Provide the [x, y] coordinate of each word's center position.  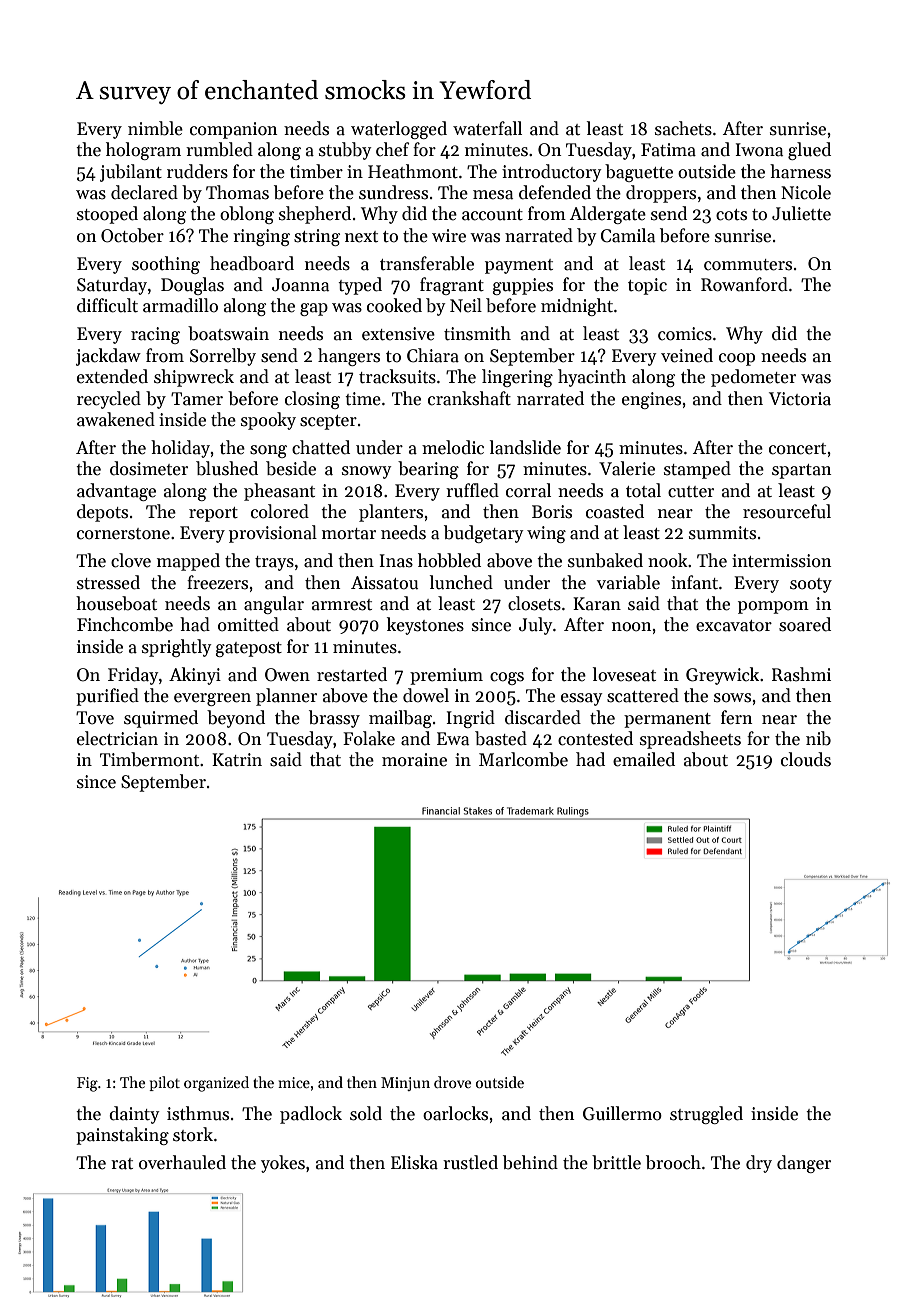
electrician [117, 738]
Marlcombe [523, 759]
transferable [427, 263]
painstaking [122, 1136]
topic [647, 286]
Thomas [237, 192]
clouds [806, 759]
